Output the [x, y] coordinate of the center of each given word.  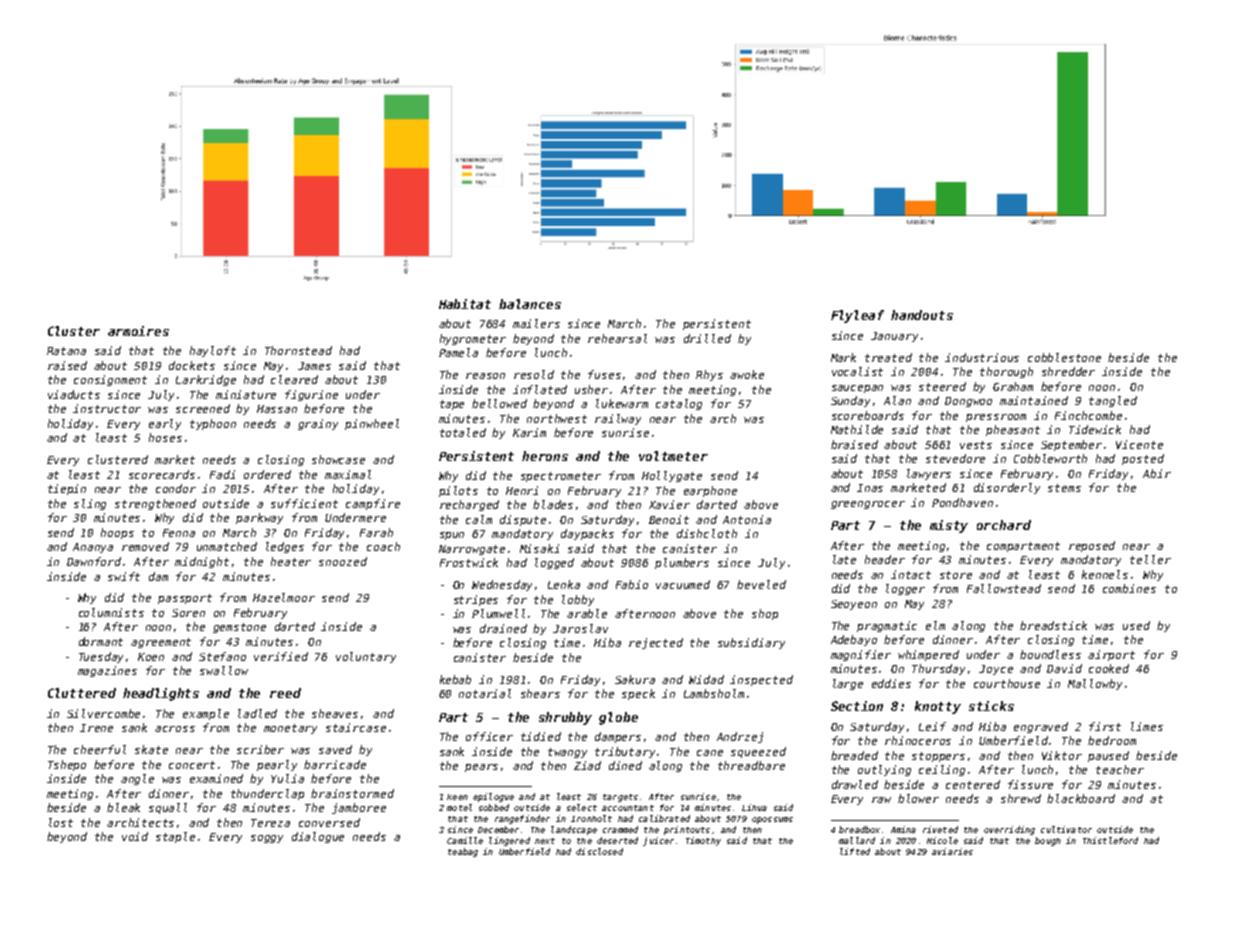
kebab [455, 679]
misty [949, 526]
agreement [161, 643]
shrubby [565, 718]
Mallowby [1095, 684]
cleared [294, 379]
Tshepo [67, 765]
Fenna [179, 533]
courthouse [1007, 683]
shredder [1068, 371]
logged [554, 563]
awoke [747, 374]
